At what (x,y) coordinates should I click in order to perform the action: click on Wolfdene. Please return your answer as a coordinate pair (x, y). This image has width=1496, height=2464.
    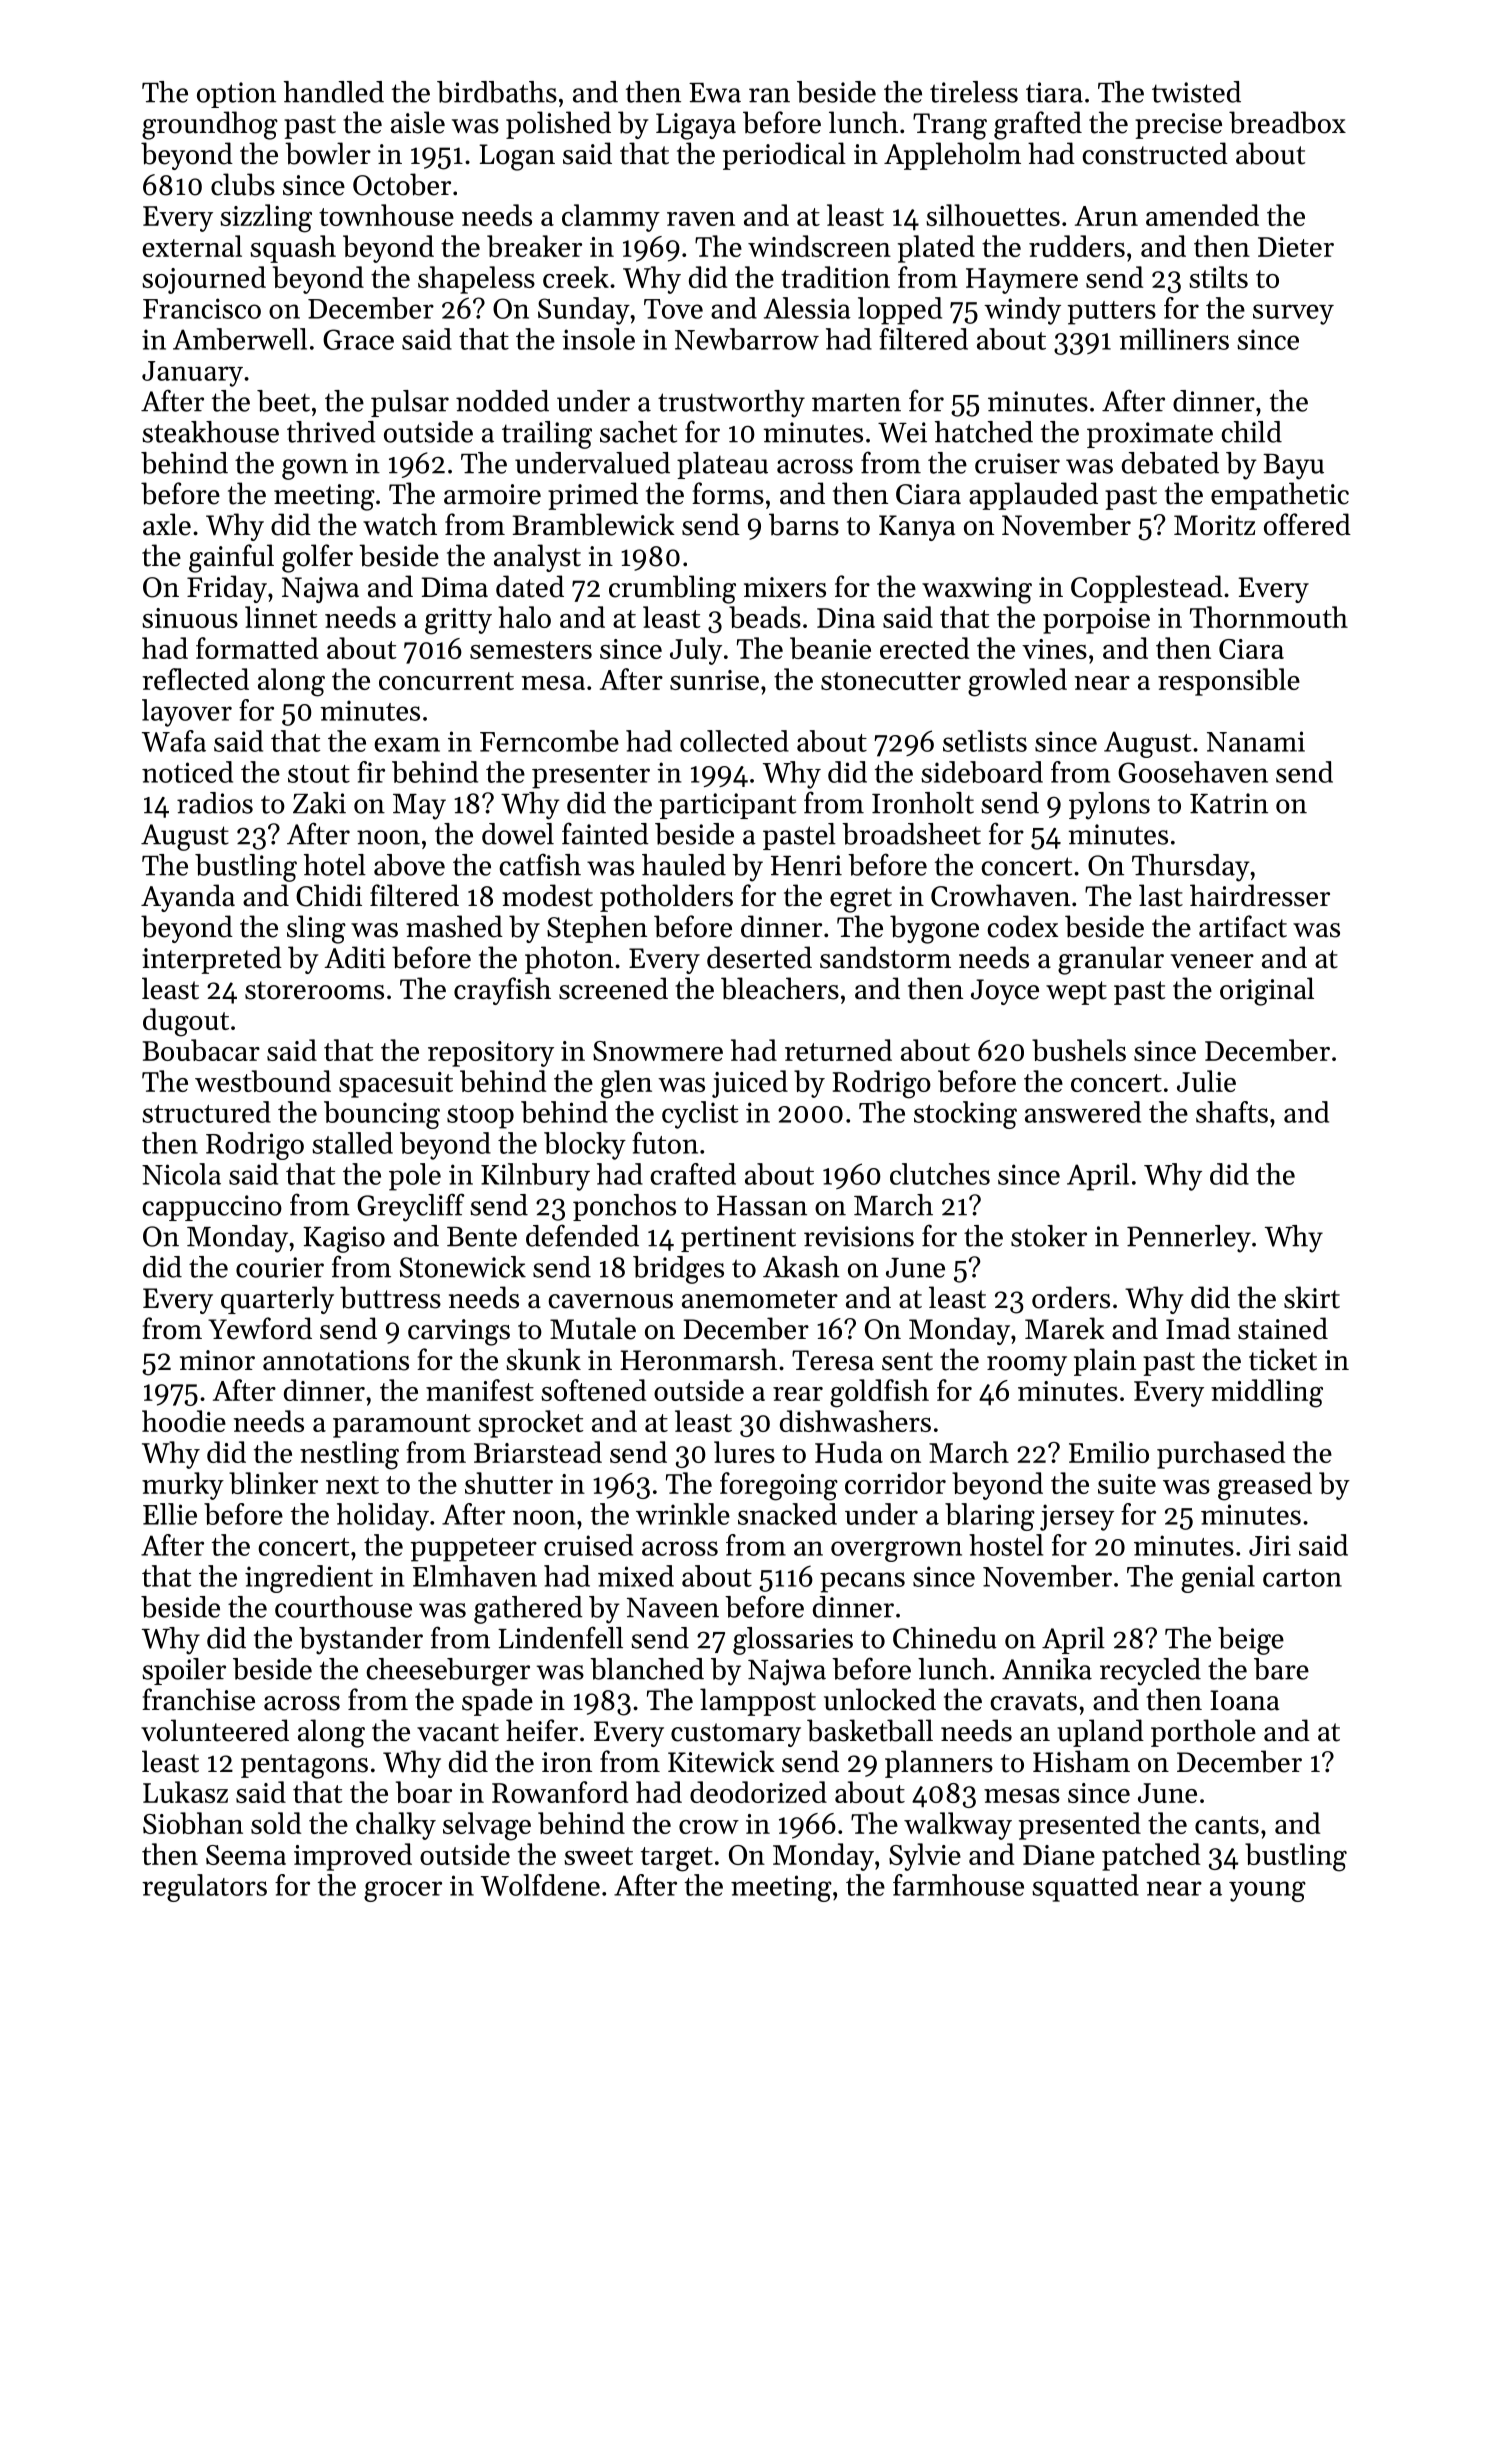
    Looking at the image, I should click on (540, 1885).
